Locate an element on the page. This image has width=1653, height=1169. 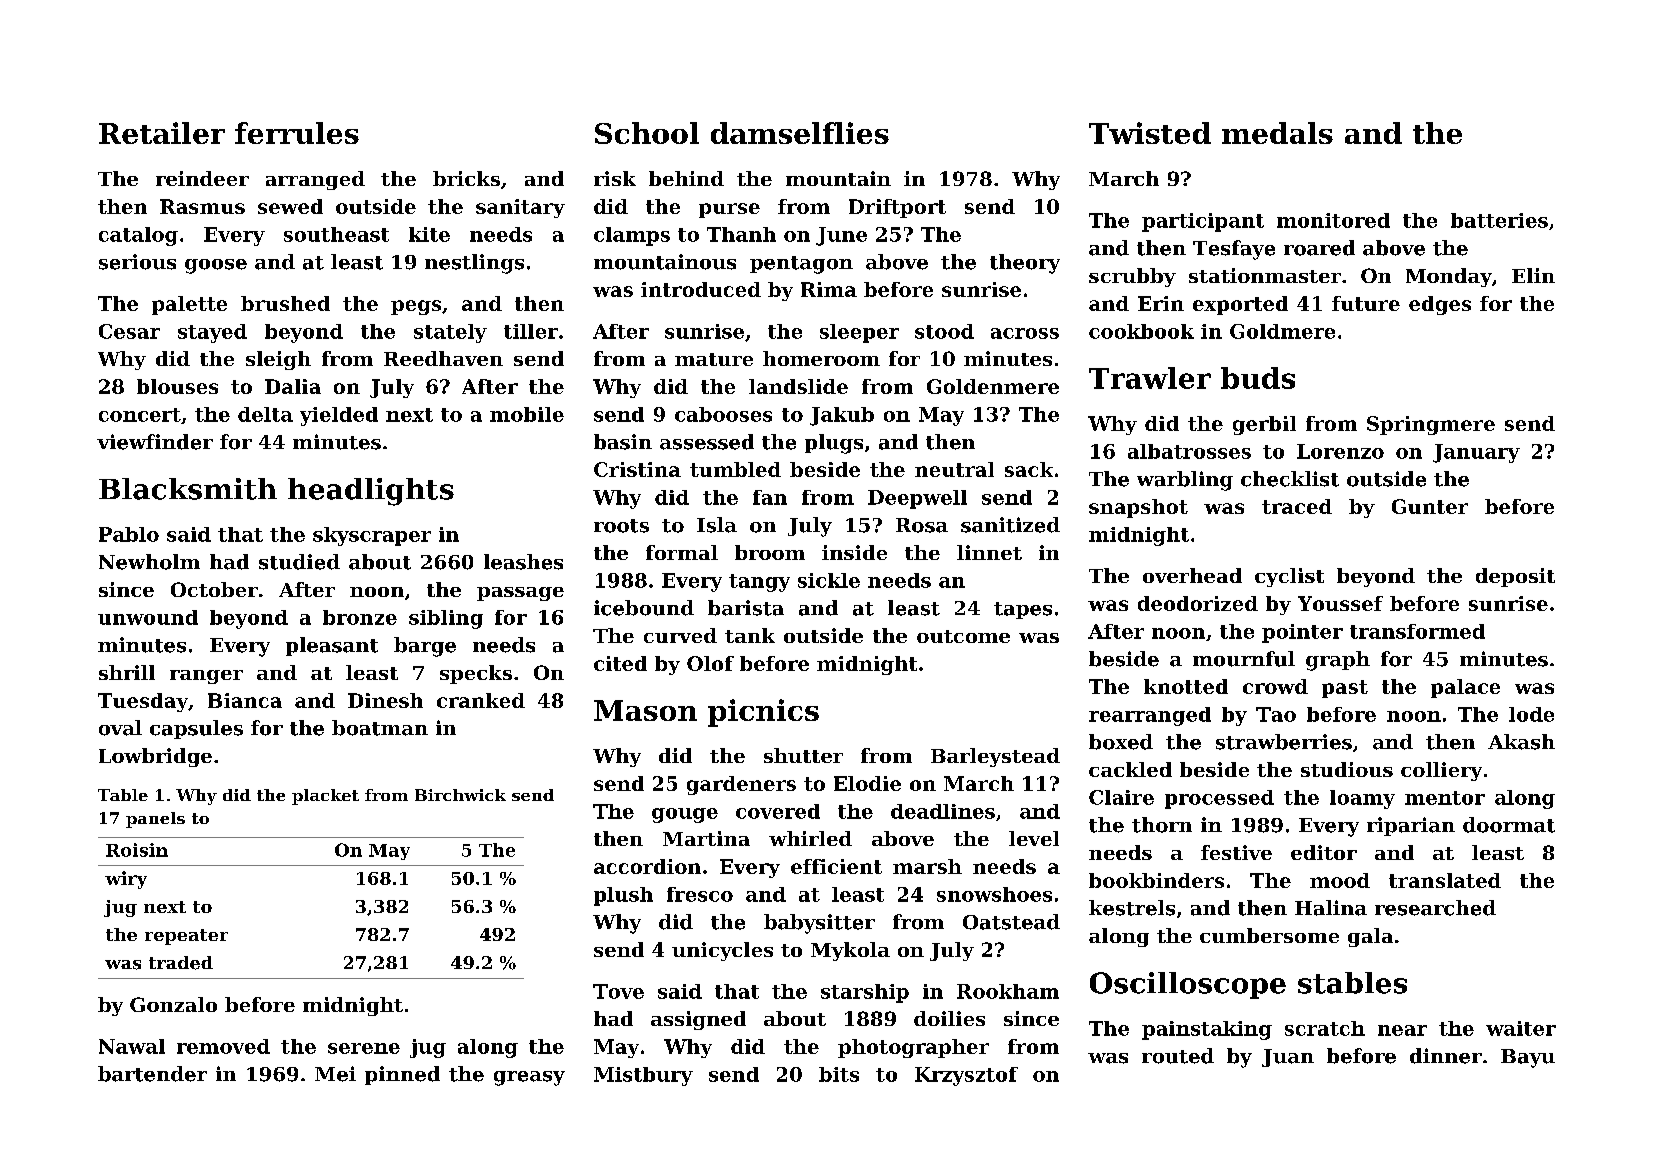
Barleystead is located at coordinates (995, 757).
